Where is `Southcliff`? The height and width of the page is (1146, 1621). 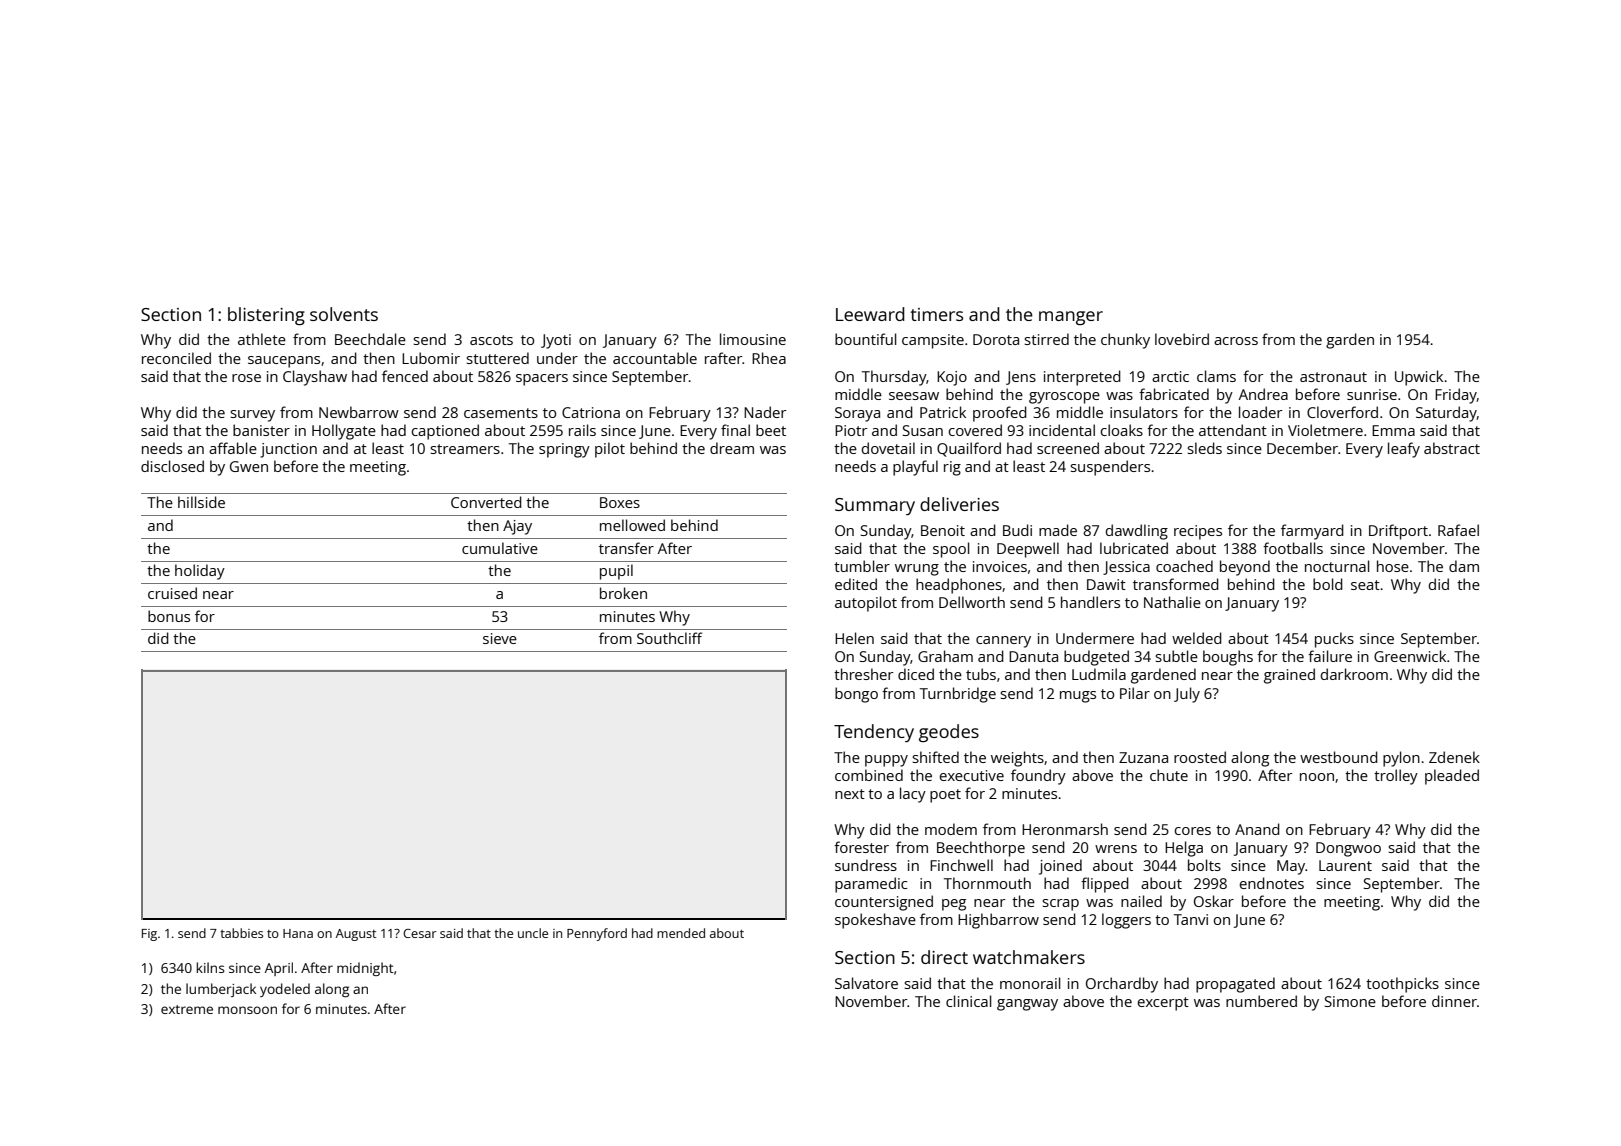 Southcliff is located at coordinates (669, 638).
